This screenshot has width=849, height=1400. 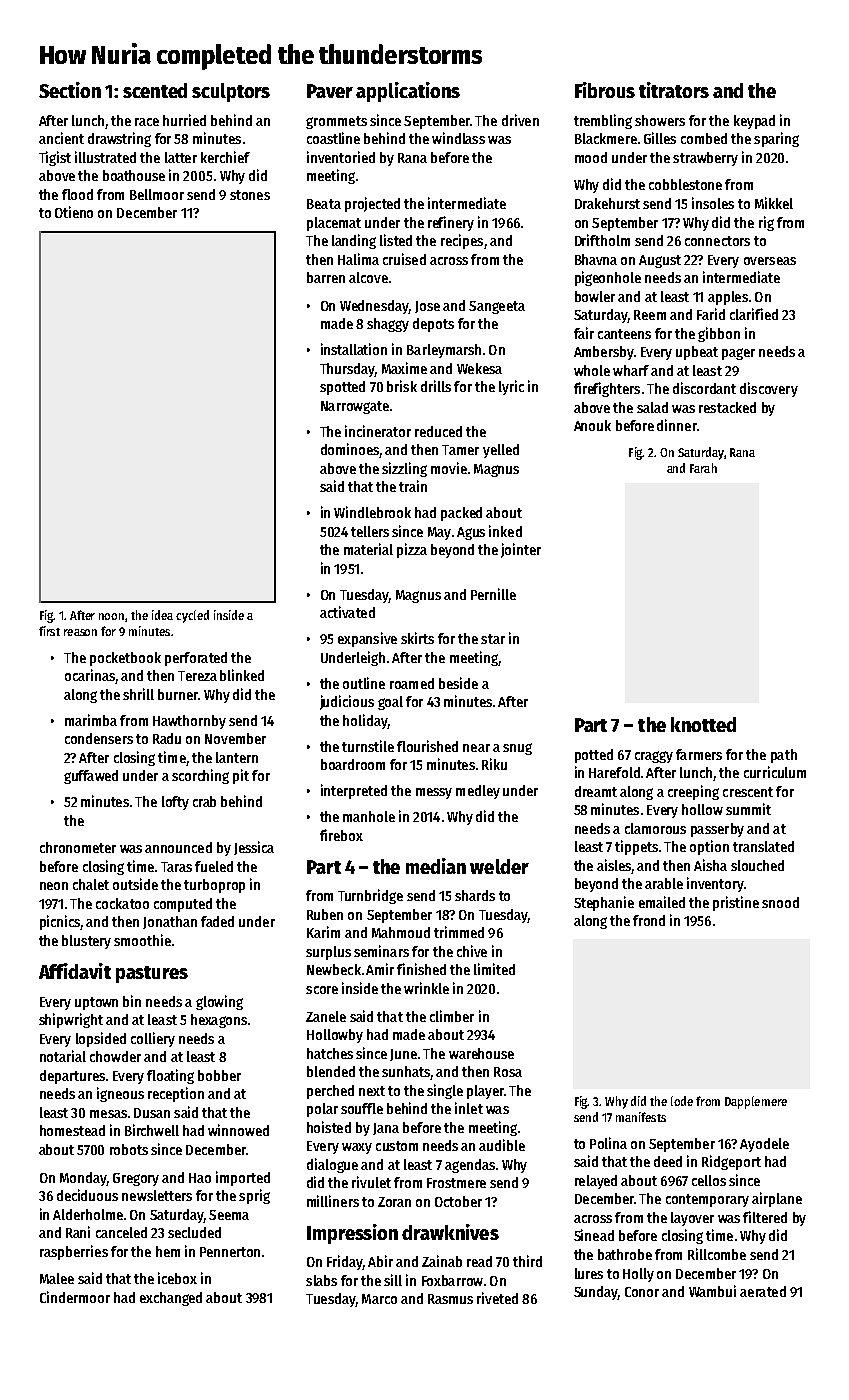 I want to click on pizza, so click(x=412, y=550).
